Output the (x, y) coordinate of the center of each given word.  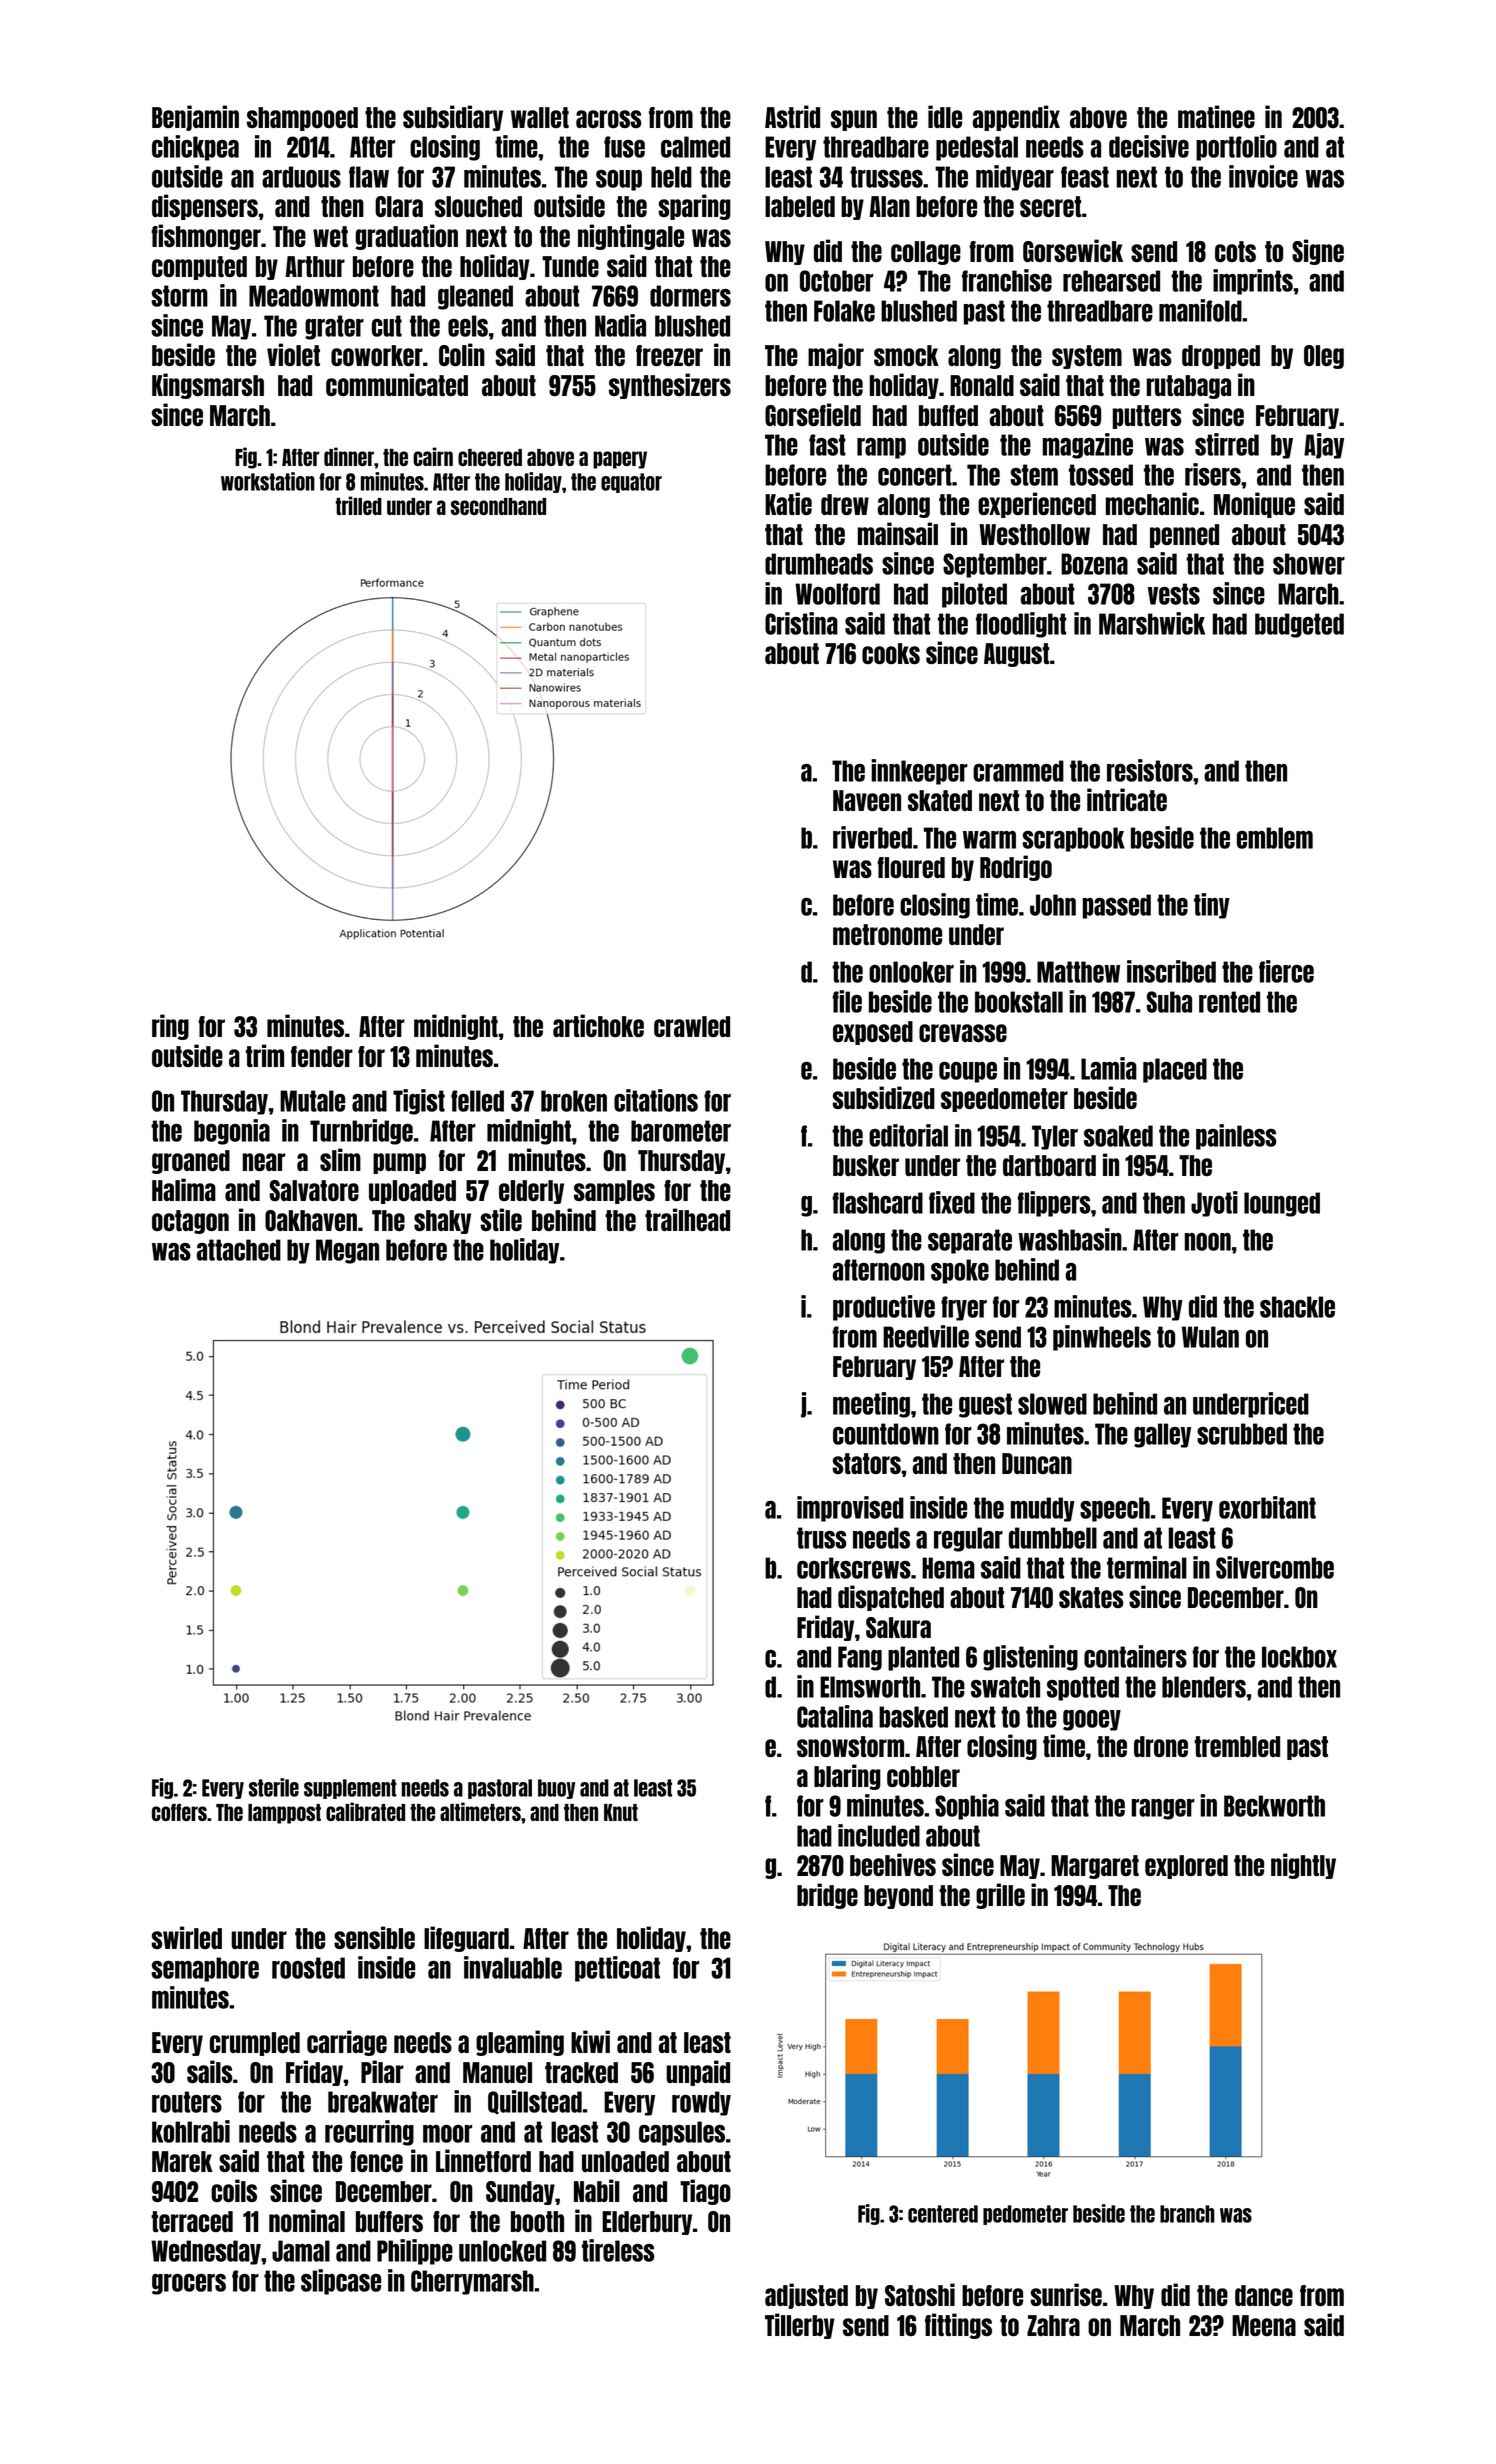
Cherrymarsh (472, 2282)
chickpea (195, 148)
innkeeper (919, 772)
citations (656, 1100)
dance (1264, 2295)
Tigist (419, 1102)
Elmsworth (870, 1687)
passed (1117, 906)
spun (854, 120)
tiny (1212, 906)
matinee (1216, 116)
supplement (350, 1789)
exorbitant (1267, 1507)
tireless (618, 2250)
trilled (358, 505)
